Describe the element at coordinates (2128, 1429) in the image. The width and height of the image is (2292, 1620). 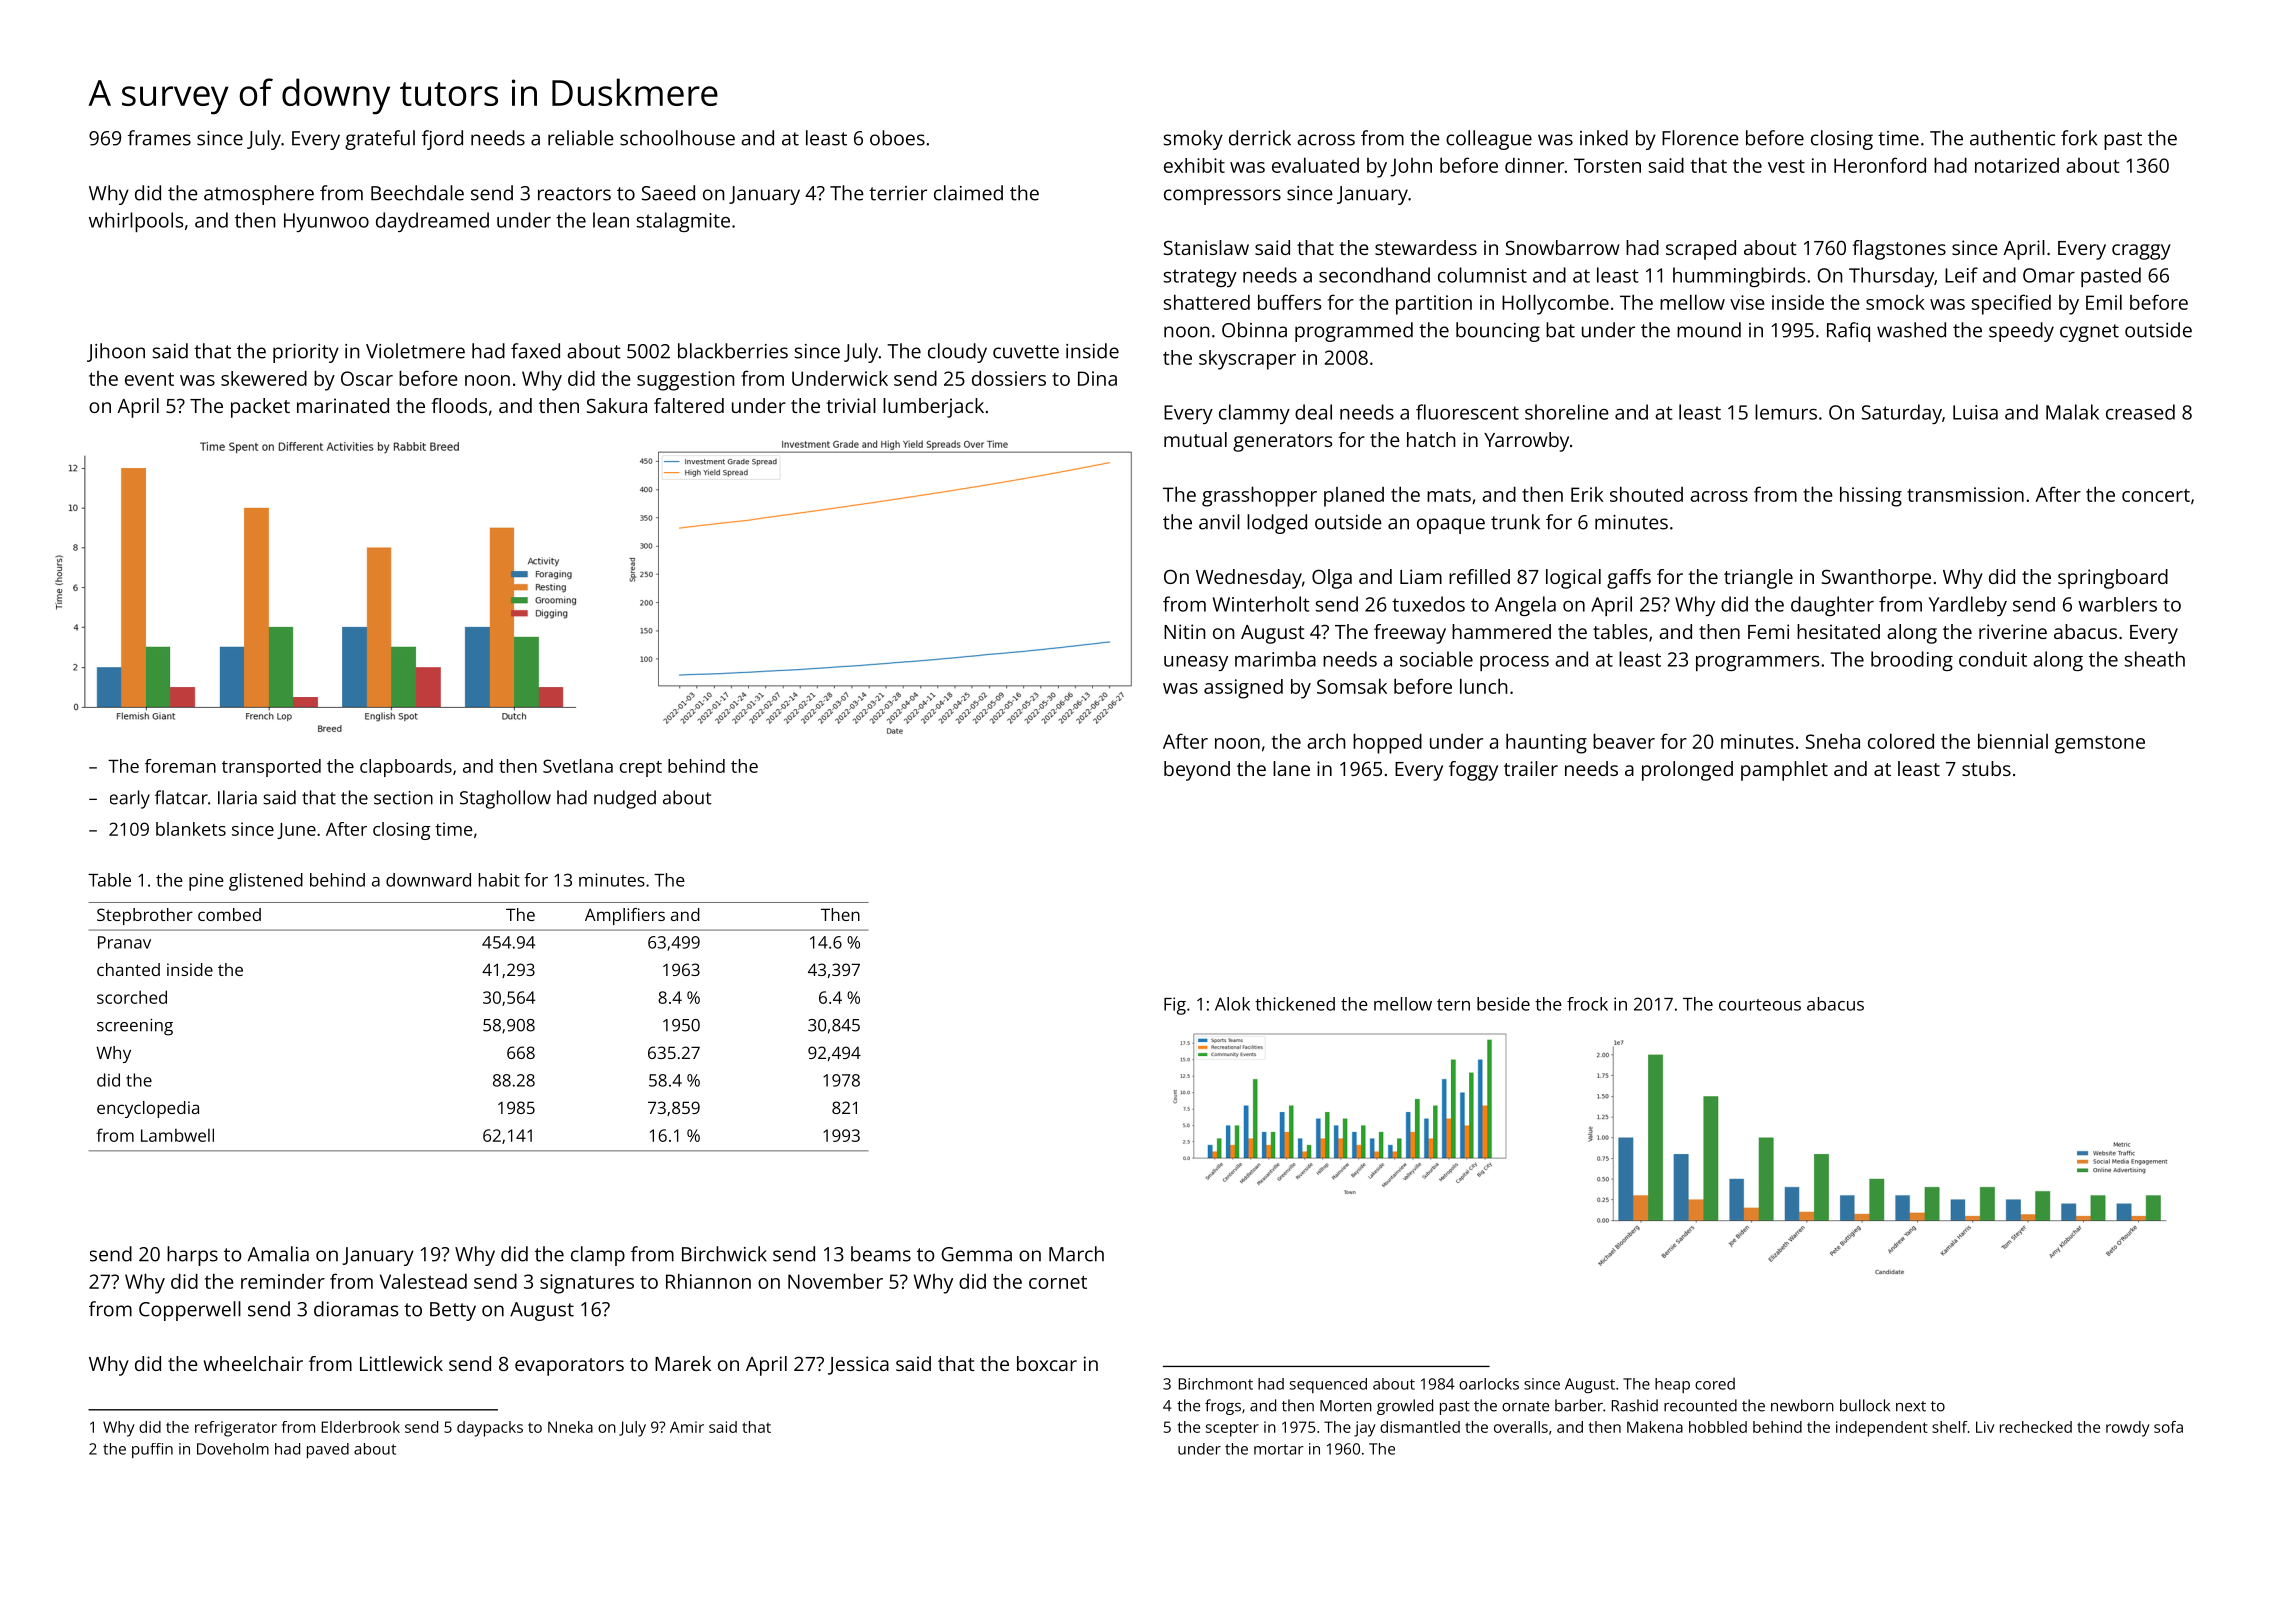
I see `rowdy` at that location.
